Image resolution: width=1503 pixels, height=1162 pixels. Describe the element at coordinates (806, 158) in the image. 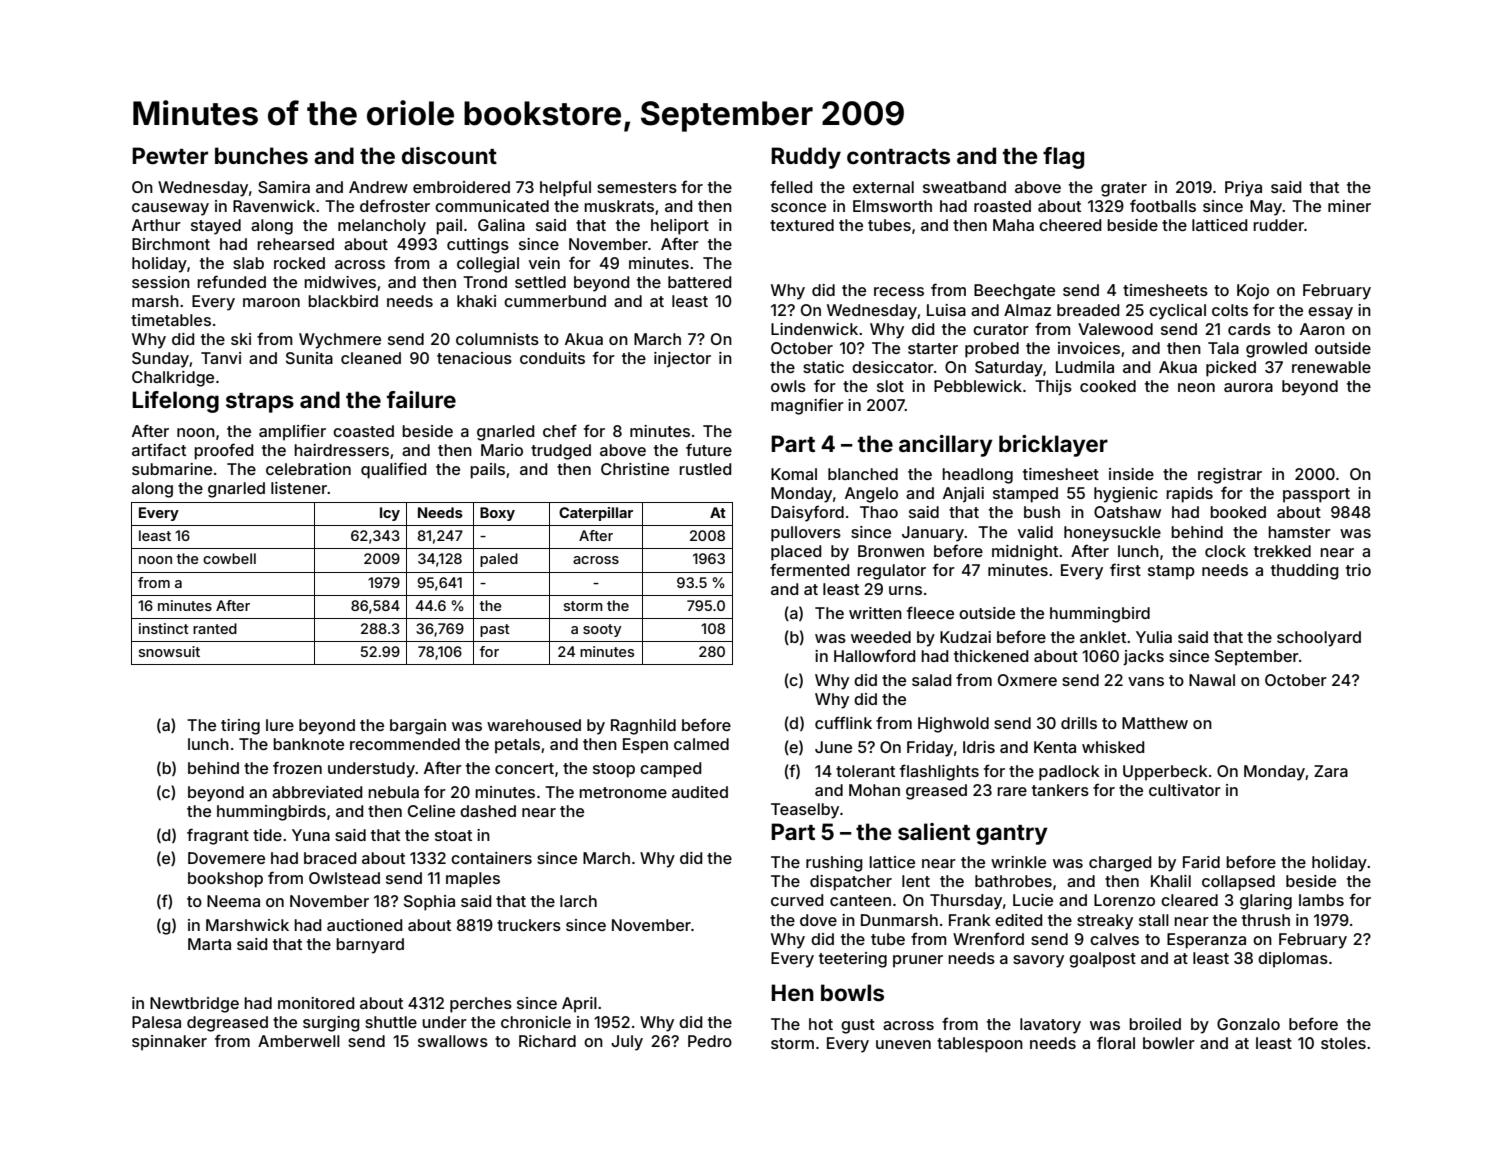

I see `Ruddy` at that location.
